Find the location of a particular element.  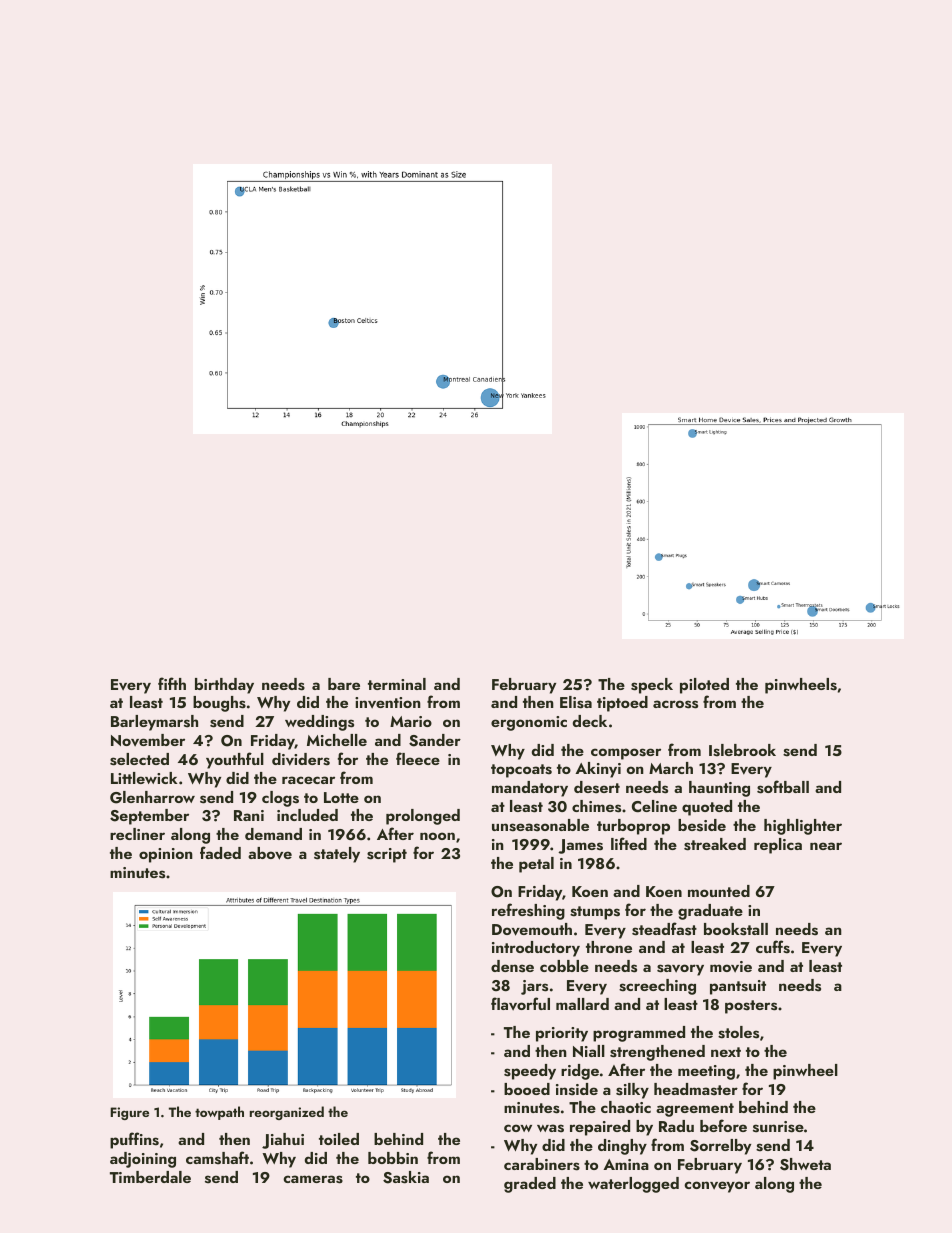

turboprop is located at coordinates (633, 827).
